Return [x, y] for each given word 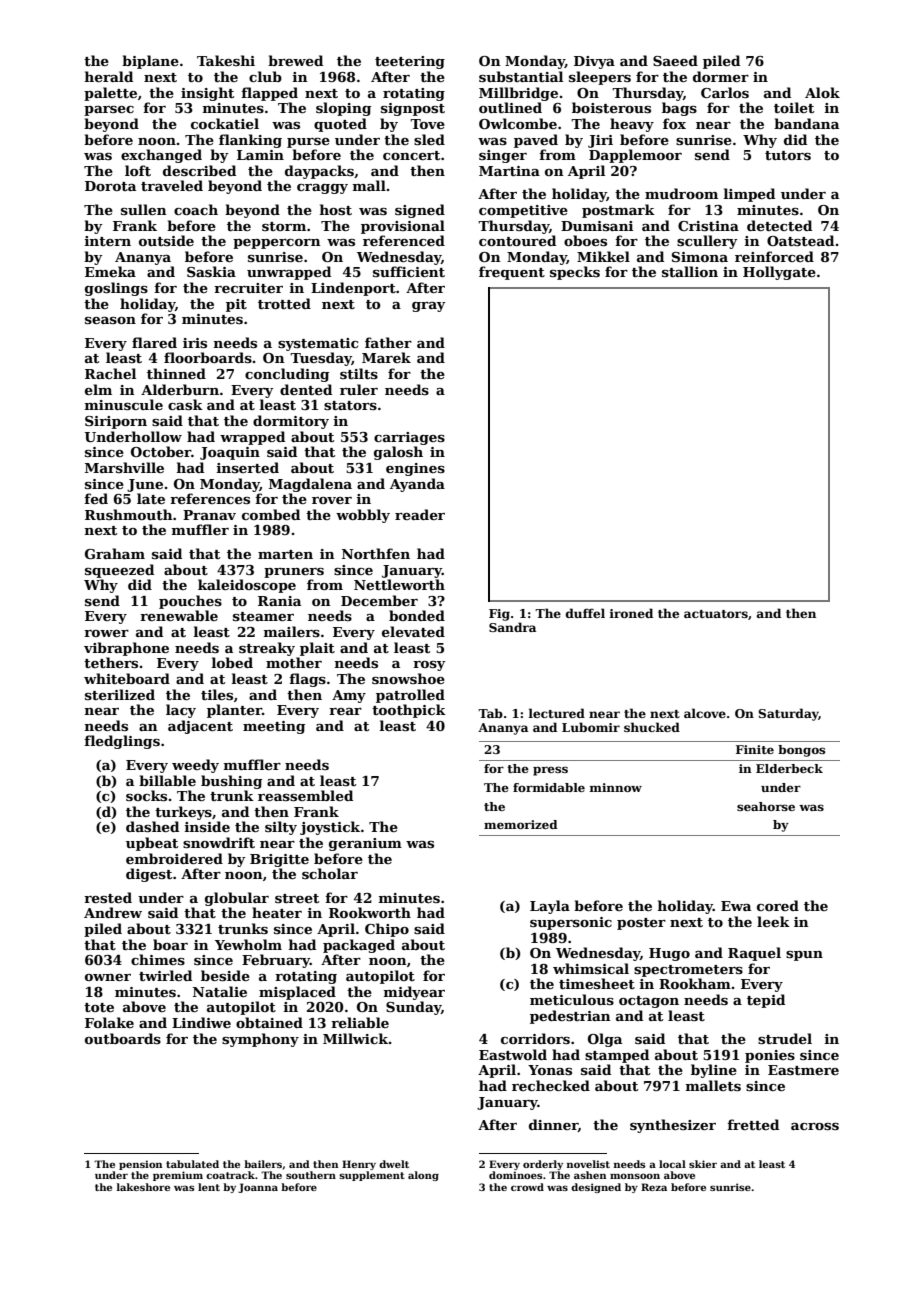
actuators [716, 614]
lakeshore [143, 1187]
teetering [410, 62]
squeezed [119, 571]
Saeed [675, 60]
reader [420, 514]
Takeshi [226, 60]
